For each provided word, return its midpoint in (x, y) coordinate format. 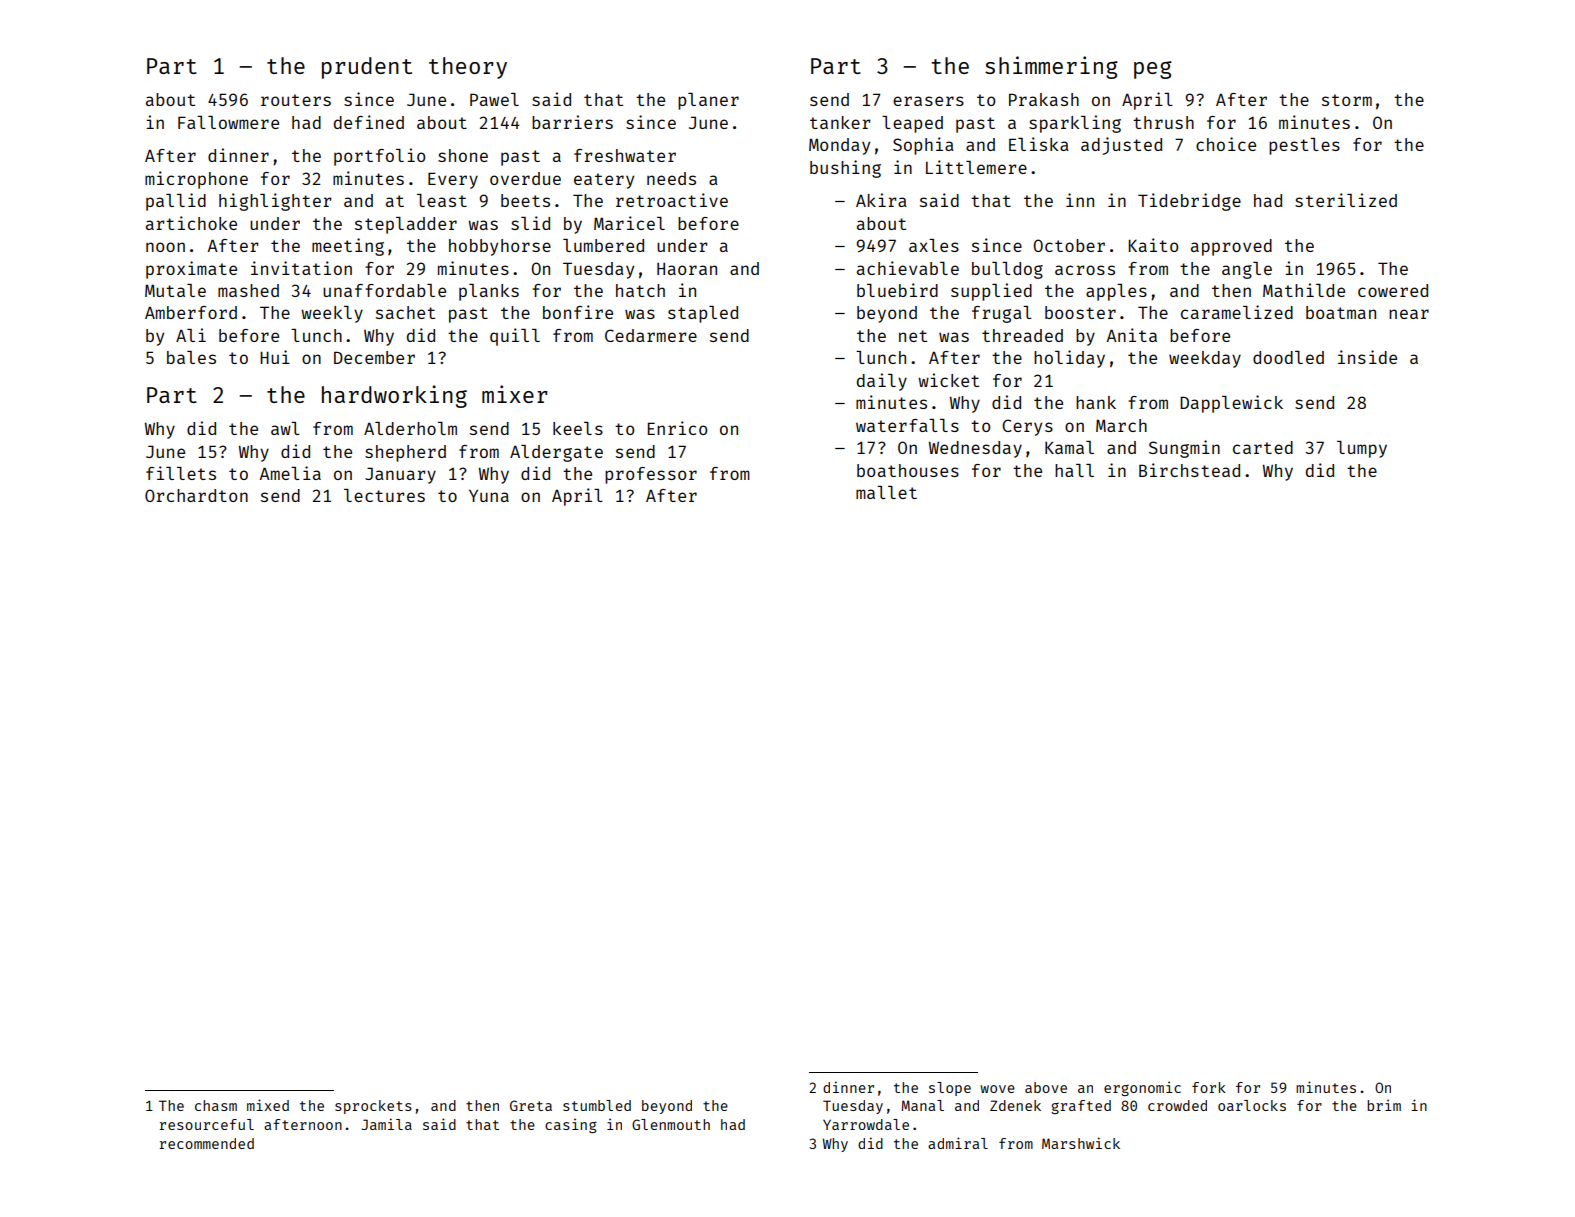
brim (1384, 1105)
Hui (275, 357)
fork (1209, 1087)
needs (671, 178)
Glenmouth (671, 1124)
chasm (216, 1105)
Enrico (677, 428)
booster (1080, 312)
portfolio (379, 157)
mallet (886, 492)
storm (1347, 100)
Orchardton (196, 495)
